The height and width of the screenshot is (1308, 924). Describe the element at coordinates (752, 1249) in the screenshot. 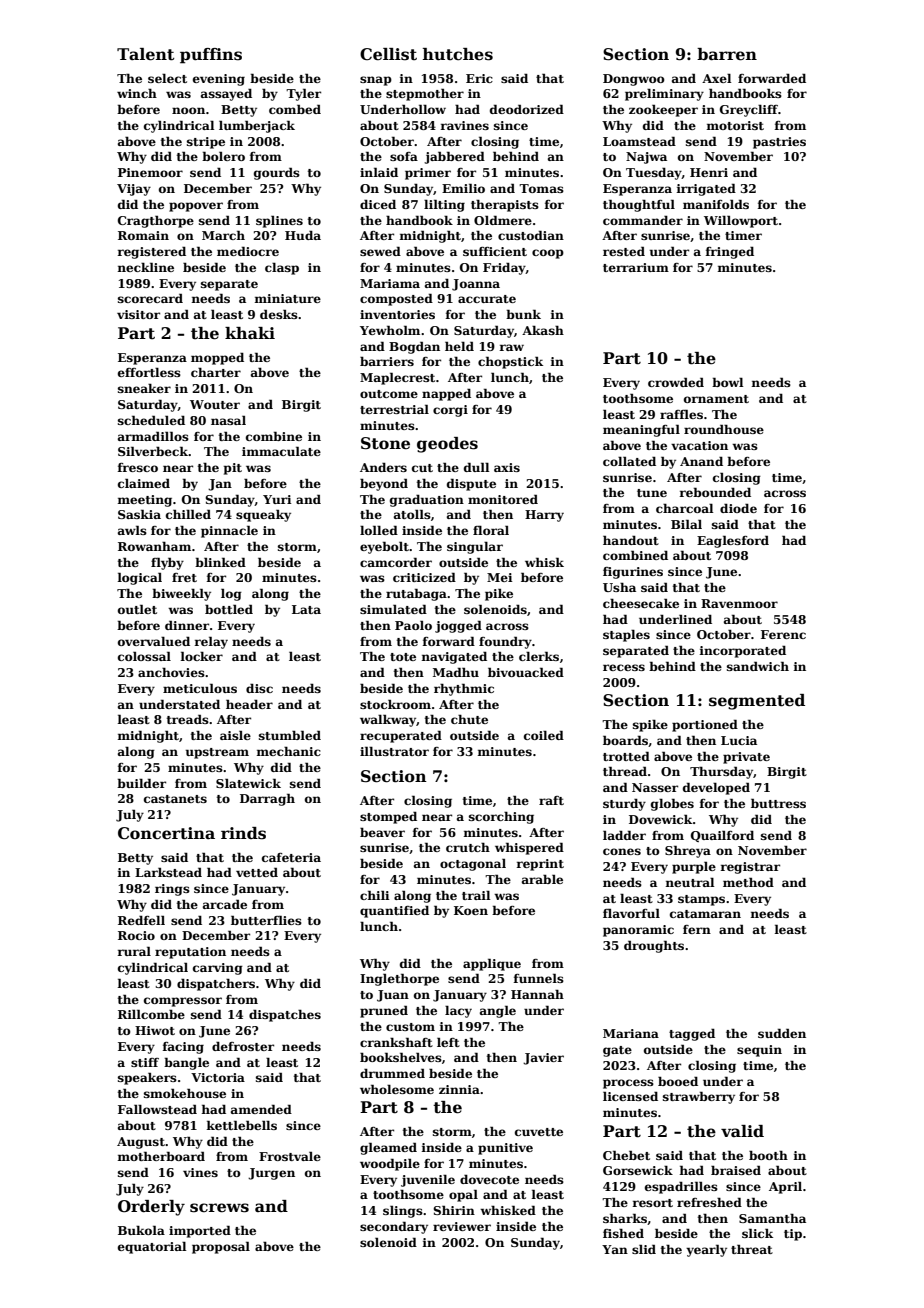

I see `threat` at that location.
